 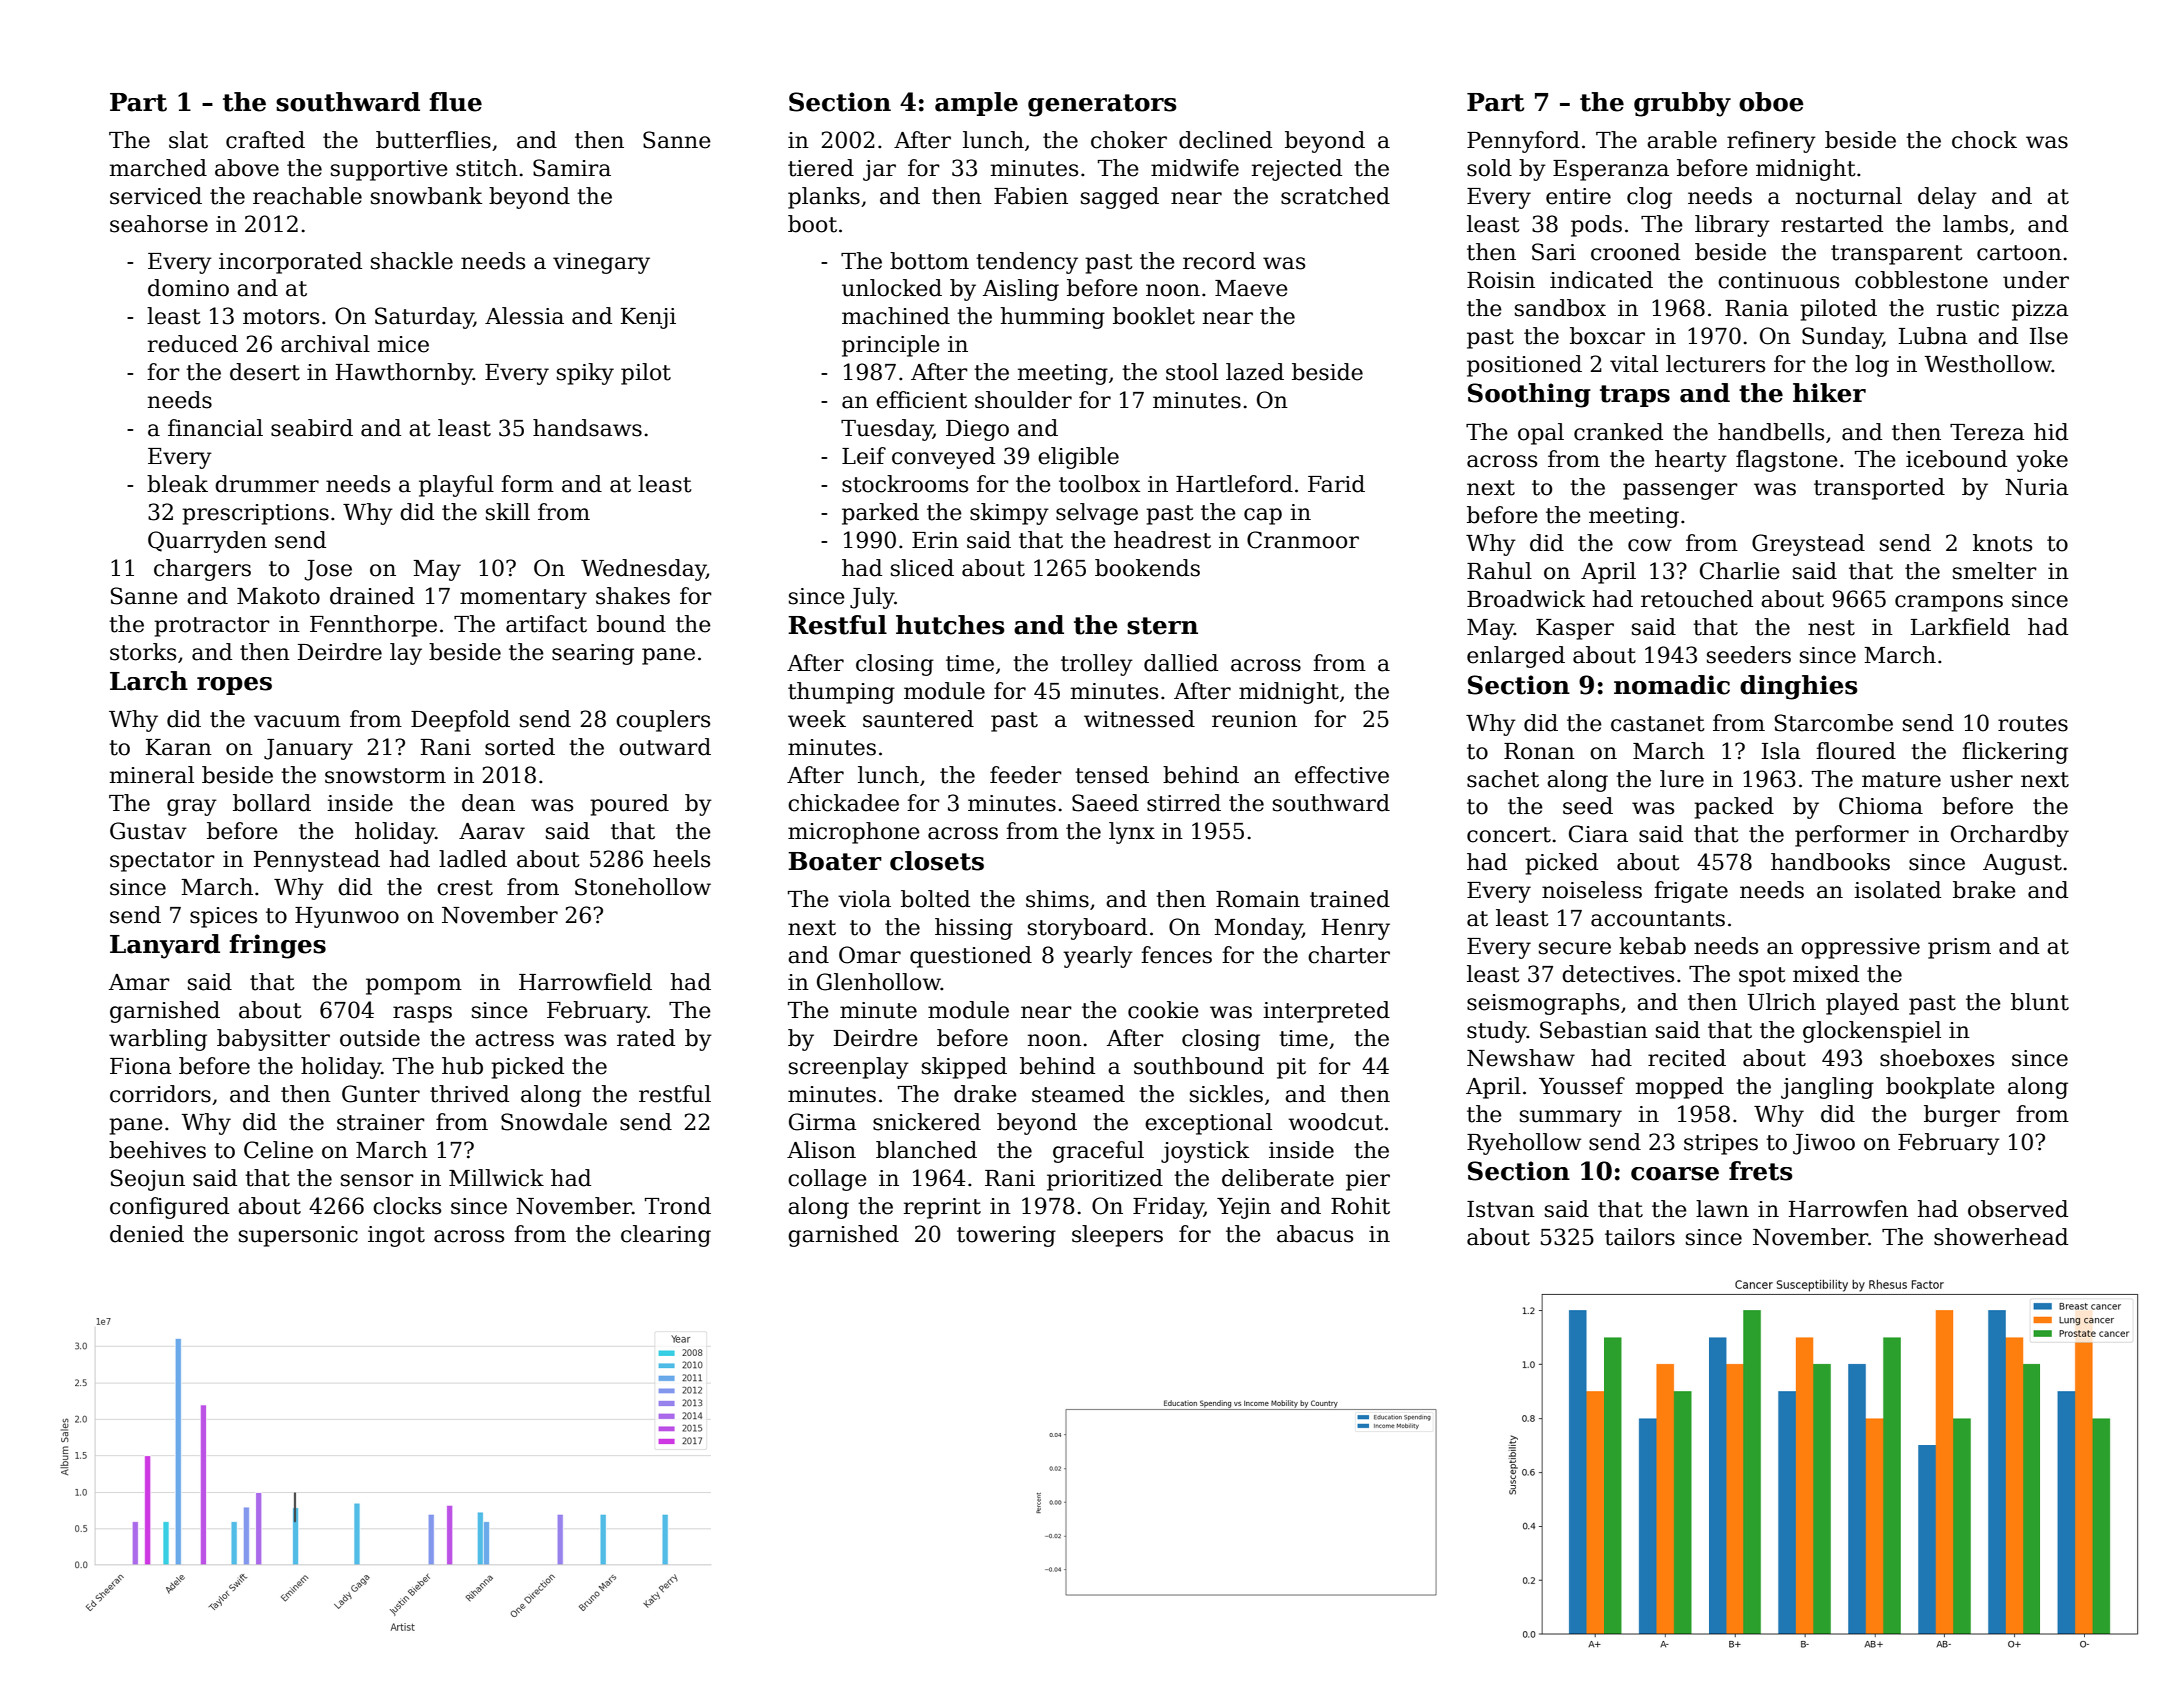 I want to click on Orchardby, so click(x=2010, y=836).
